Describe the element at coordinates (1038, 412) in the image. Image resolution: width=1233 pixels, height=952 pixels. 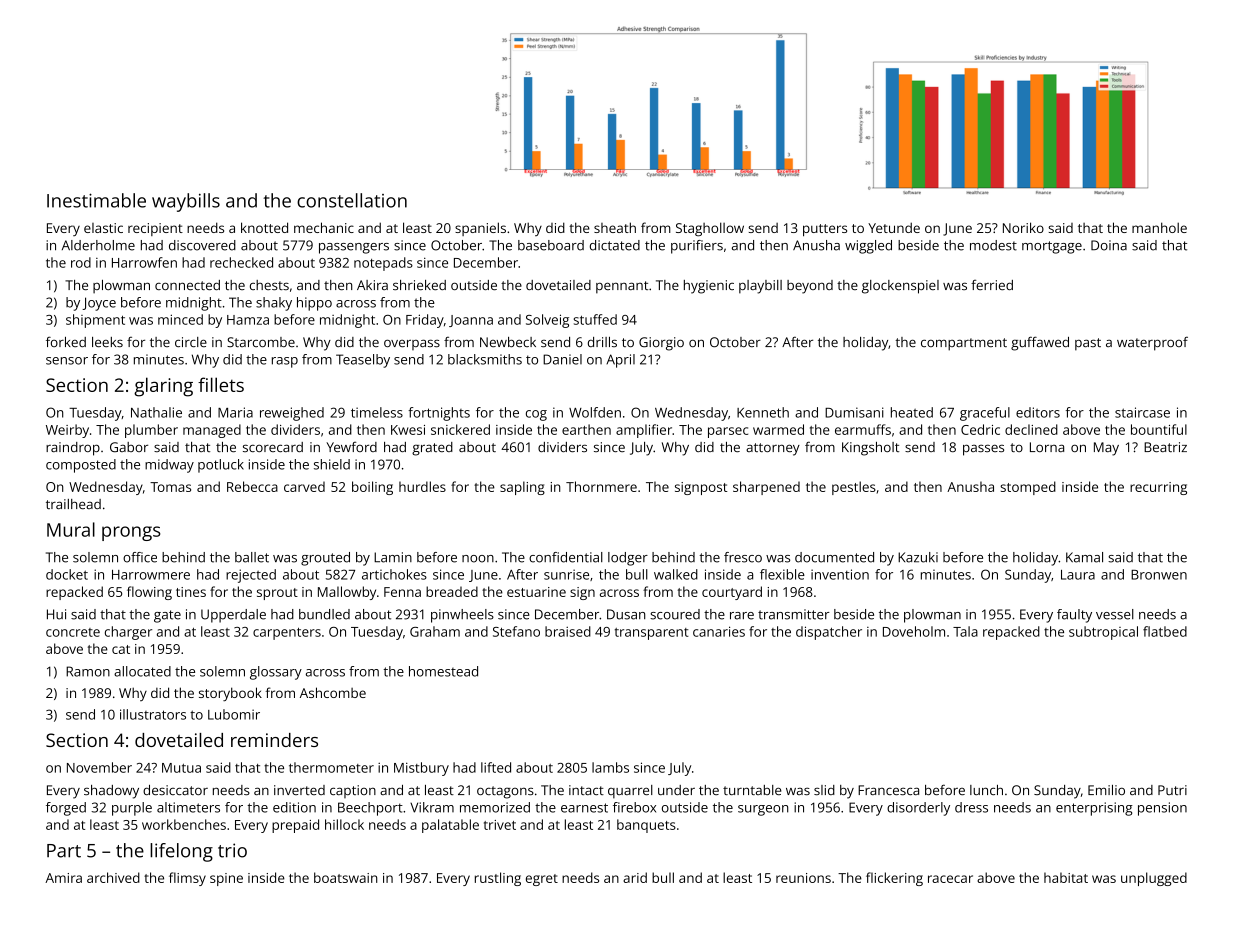
I see `editors` at that location.
